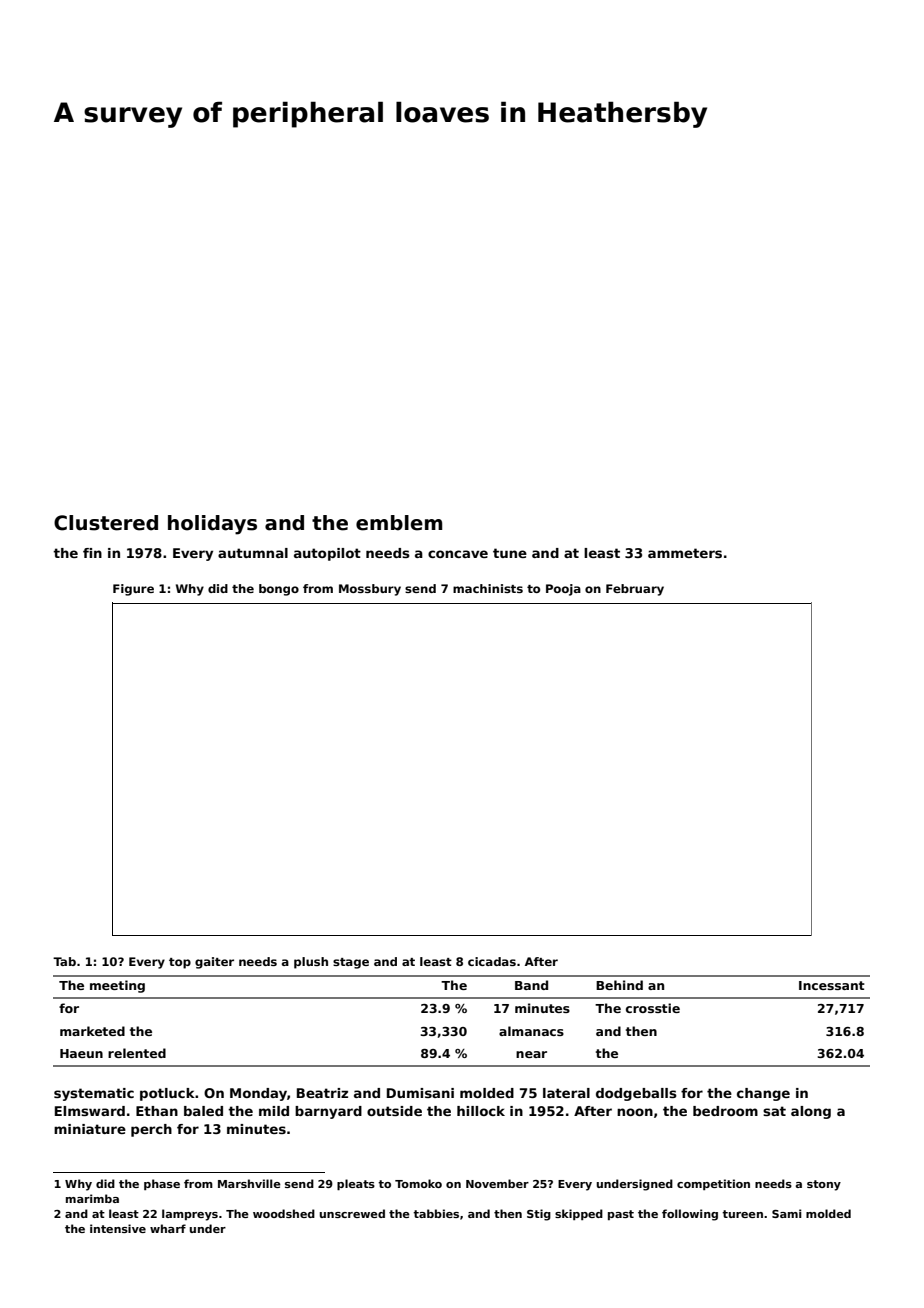 The width and height of the image is (924, 1308). I want to click on wharf, so click(168, 1228).
